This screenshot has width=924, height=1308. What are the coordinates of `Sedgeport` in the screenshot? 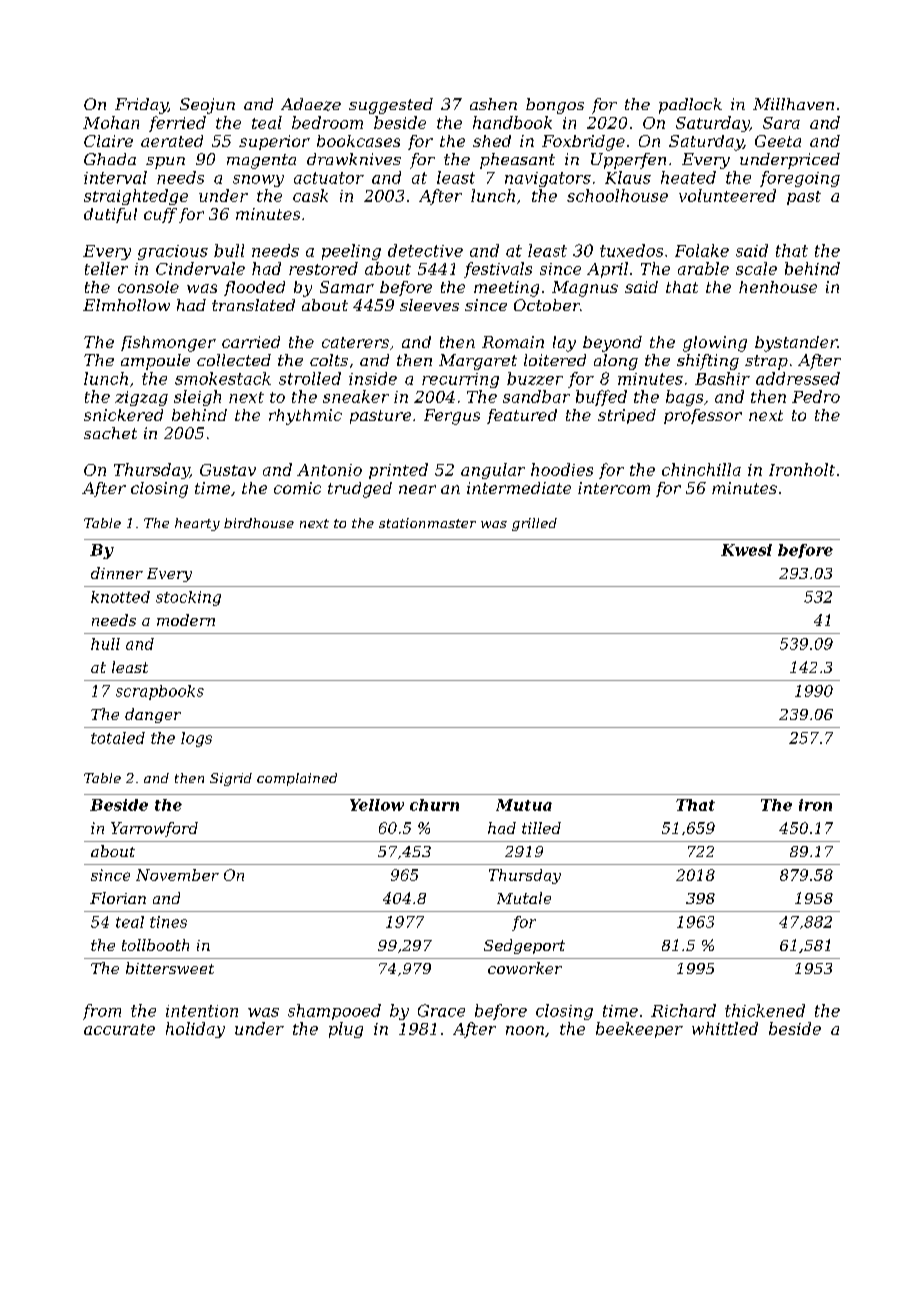 It's located at (524, 946).
